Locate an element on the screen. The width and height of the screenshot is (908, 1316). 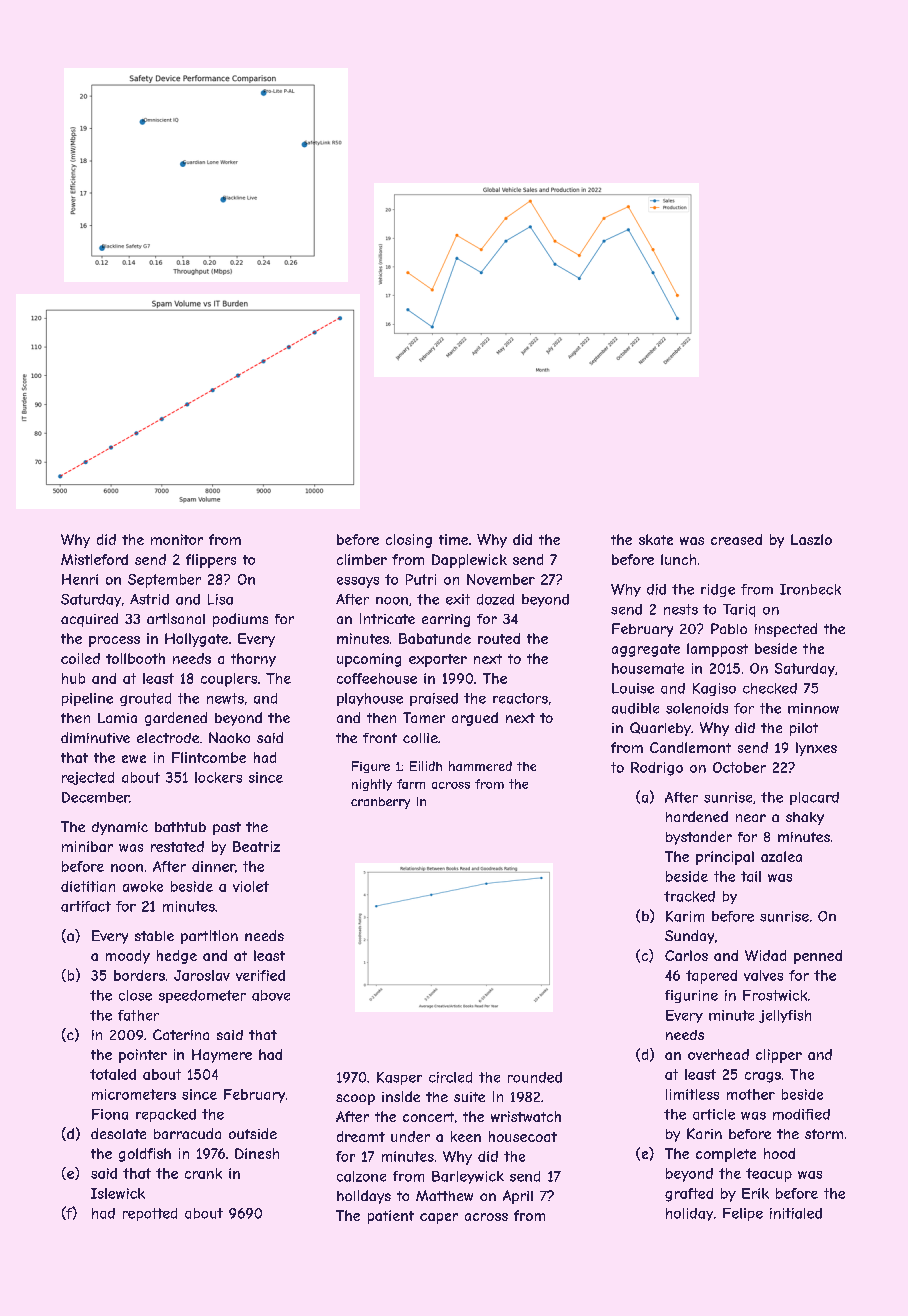
diminutive is located at coordinates (95, 737).
